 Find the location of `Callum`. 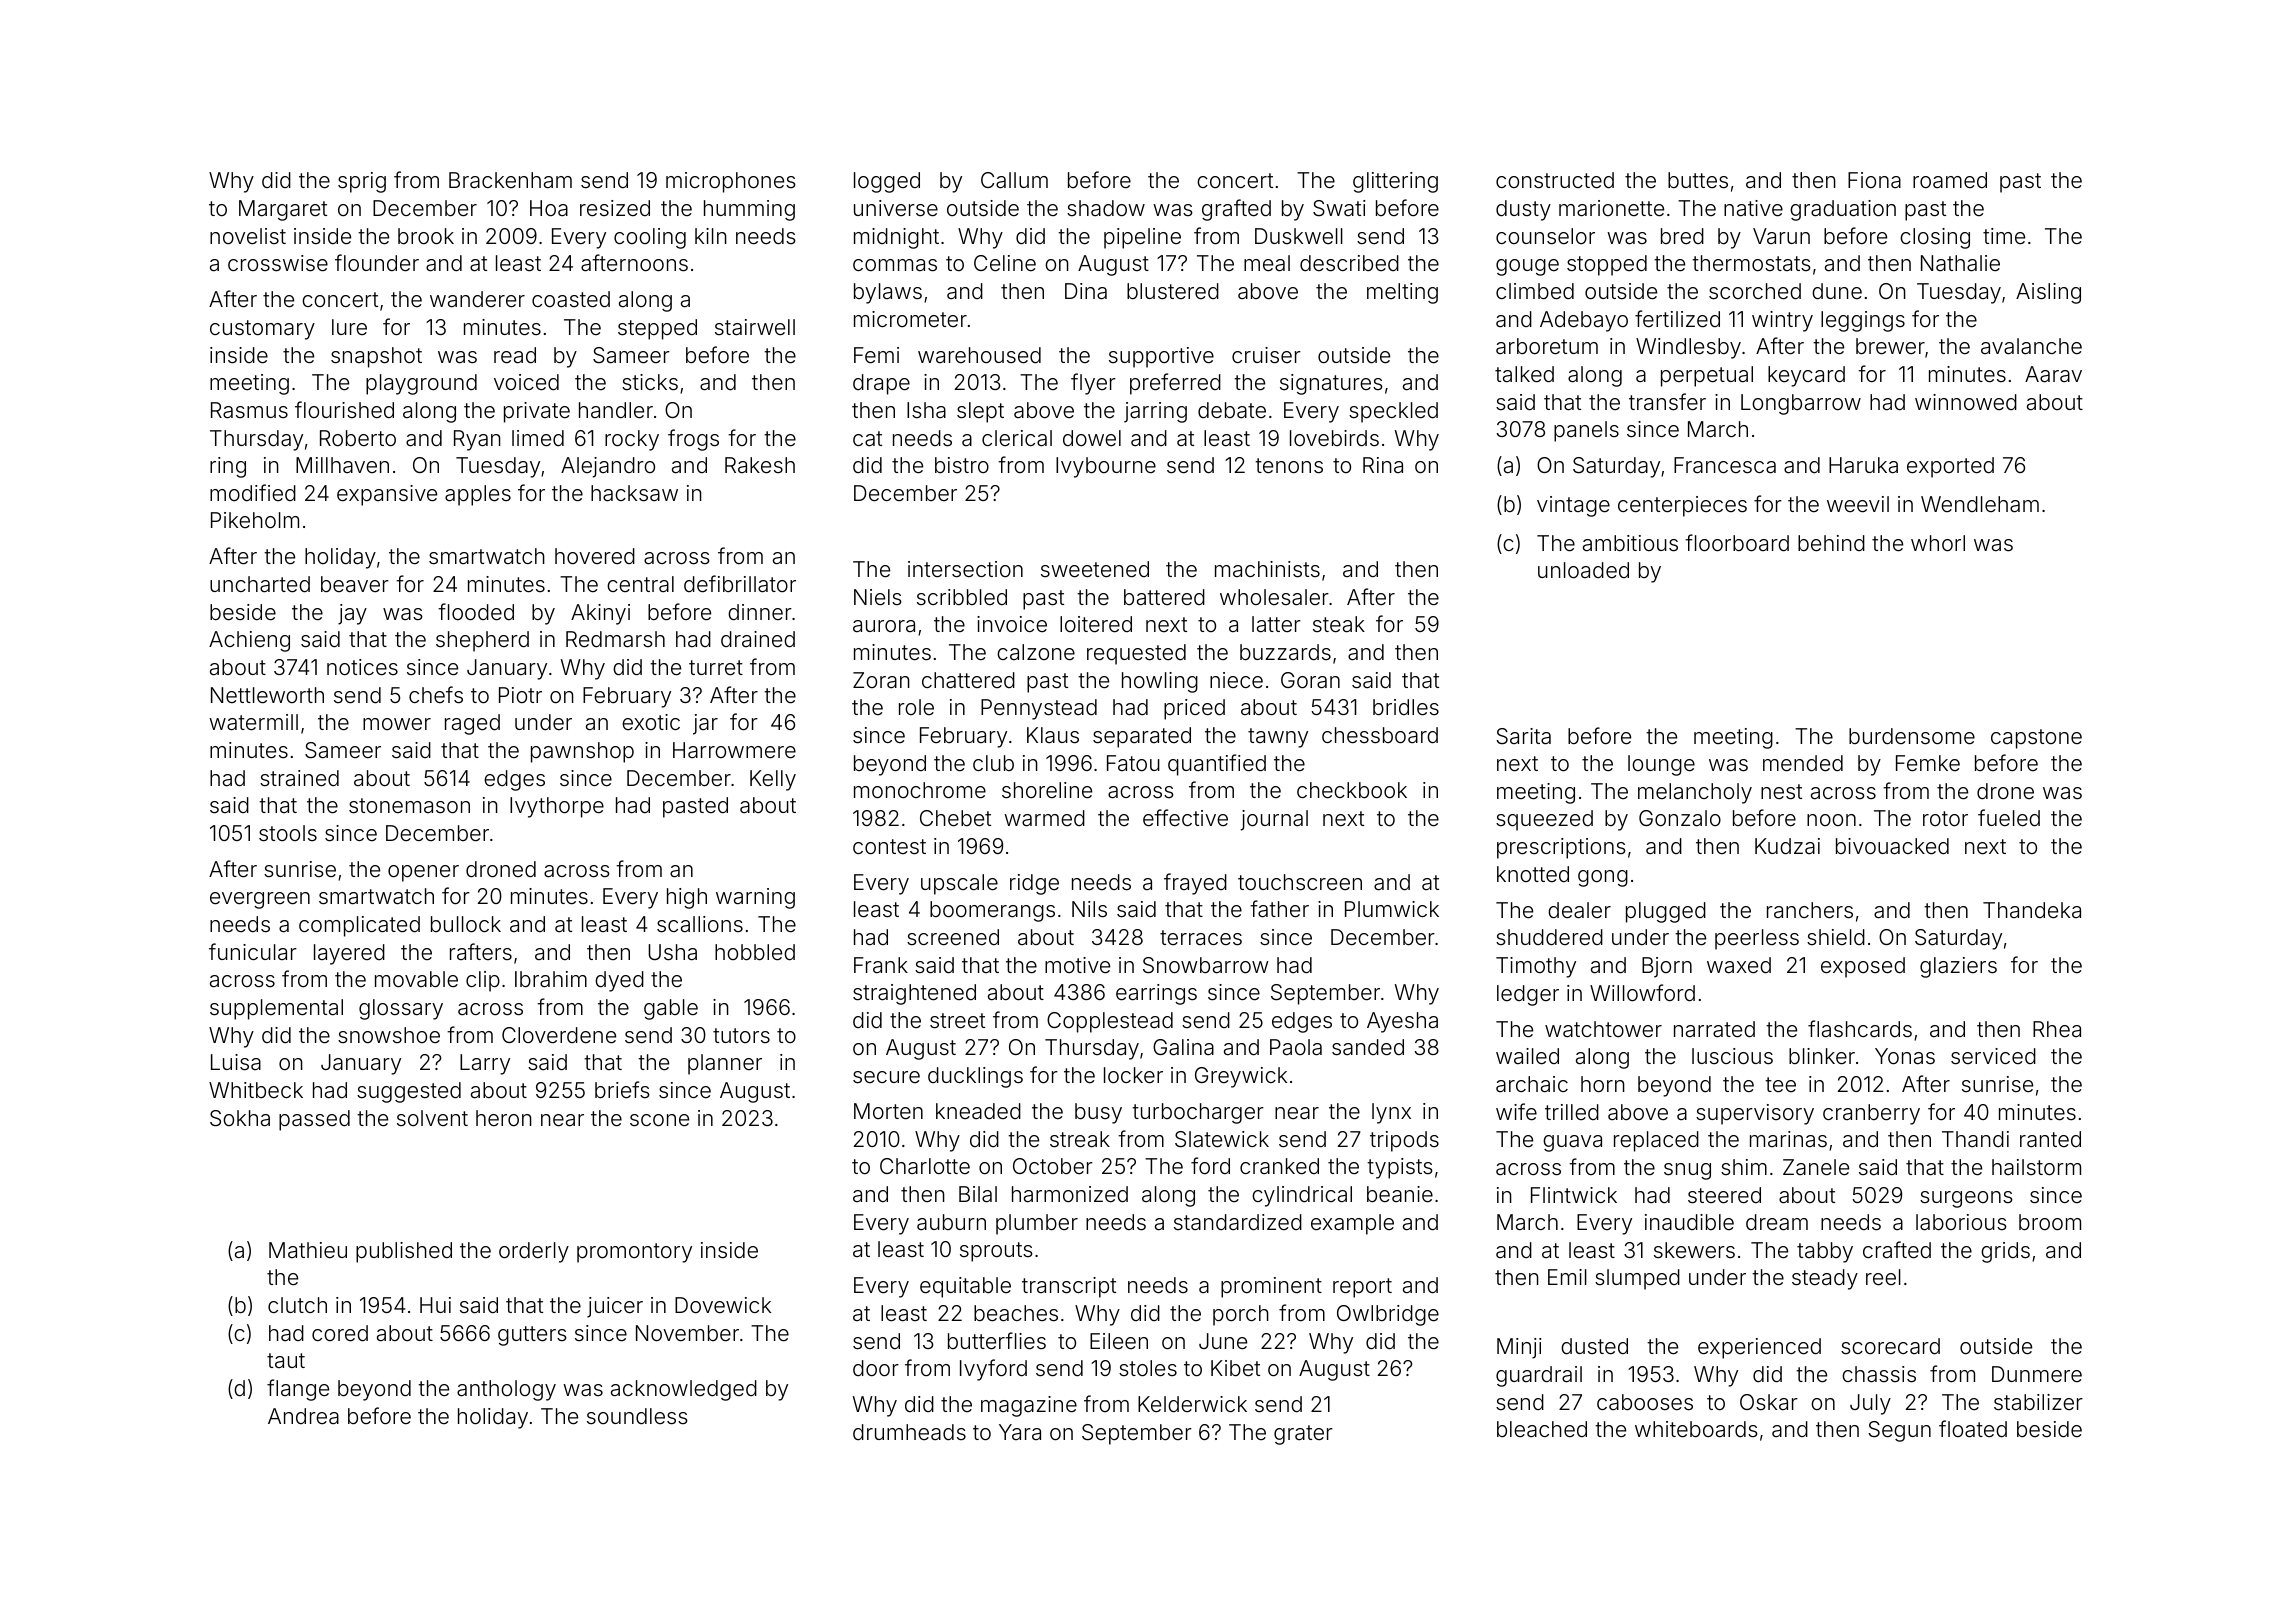

Callum is located at coordinates (1014, 180).
